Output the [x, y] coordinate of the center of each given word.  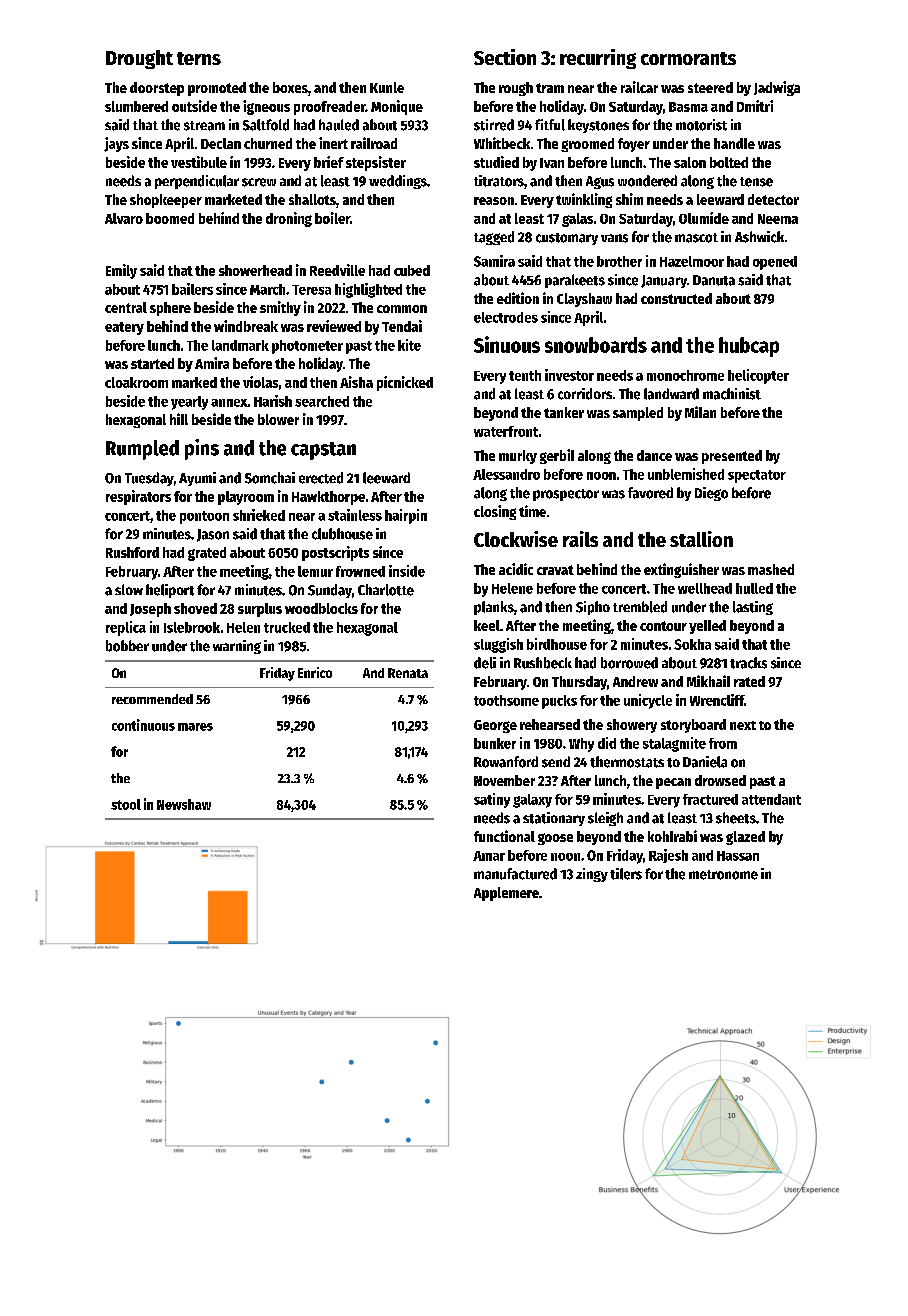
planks [494, 608]
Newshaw [184, 804]
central [126, 307]
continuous [143, 725]
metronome [723, 875]
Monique [397, 107]
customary [567, 239]
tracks [748, 663]
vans [614, 238]
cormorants [688, 58]
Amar [489, 856]
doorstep [157, 89]
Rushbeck [543, 663]
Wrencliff [717, 700]
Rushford [132, 552]
